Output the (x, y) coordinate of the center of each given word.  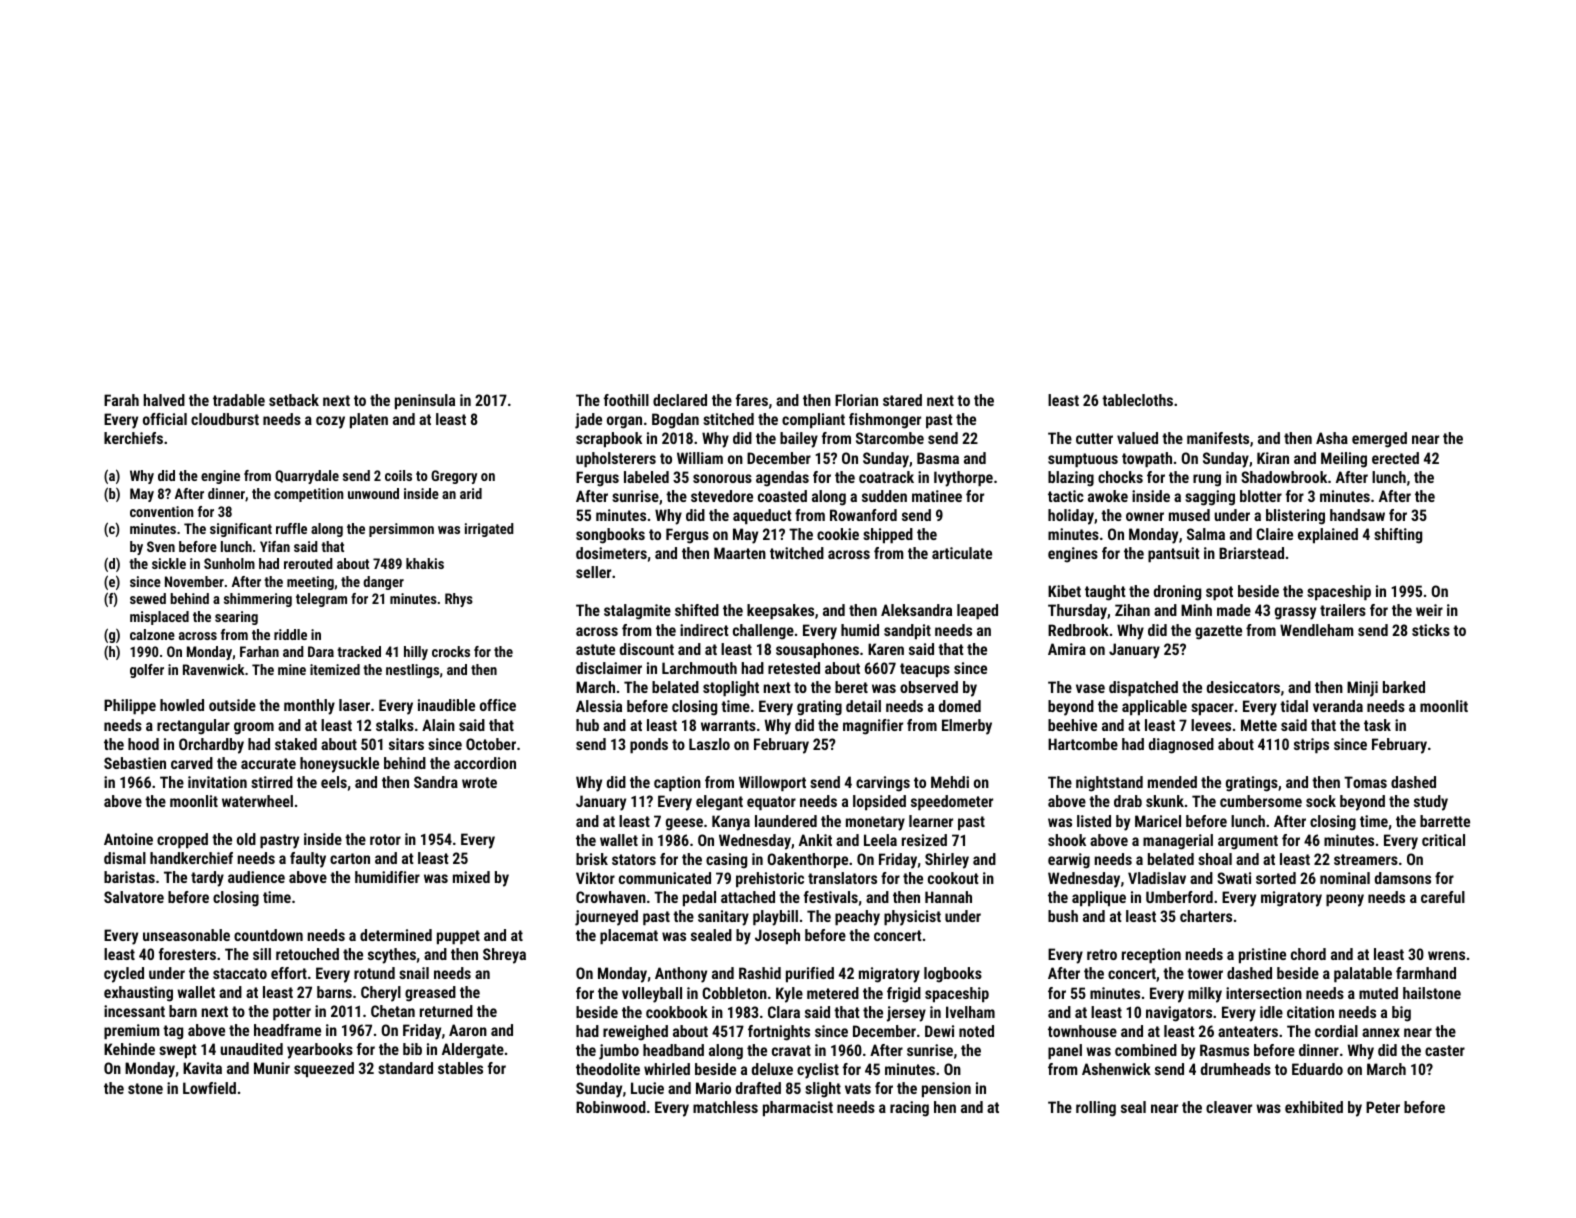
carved (192, 763)
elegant (719, 803)
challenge (763, 632)
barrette (1445, 821)
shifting (1398, 536)
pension (946, 1089)
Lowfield (209, 1088)
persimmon (401, 530)
